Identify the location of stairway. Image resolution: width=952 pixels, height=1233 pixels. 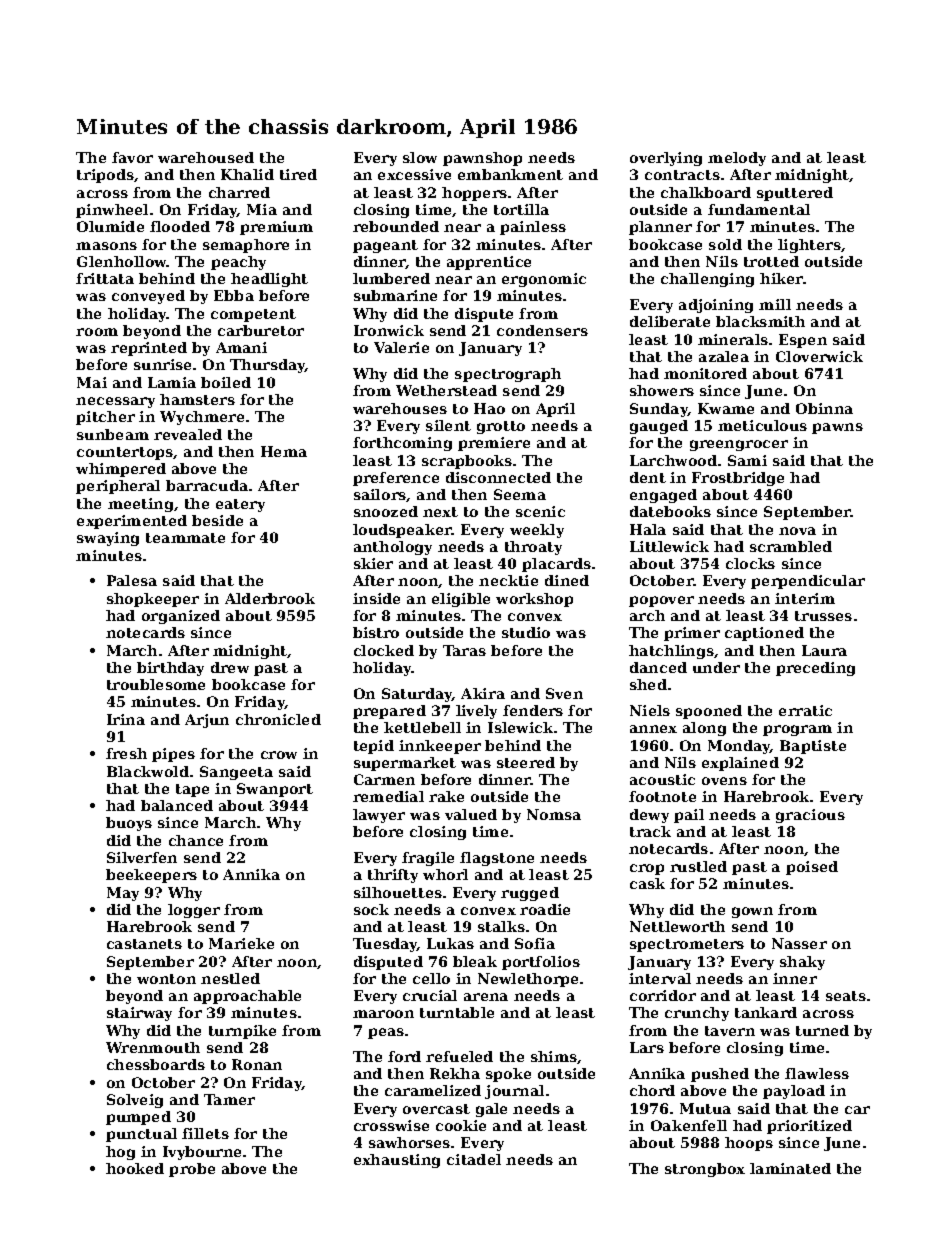
(139, 1014).
